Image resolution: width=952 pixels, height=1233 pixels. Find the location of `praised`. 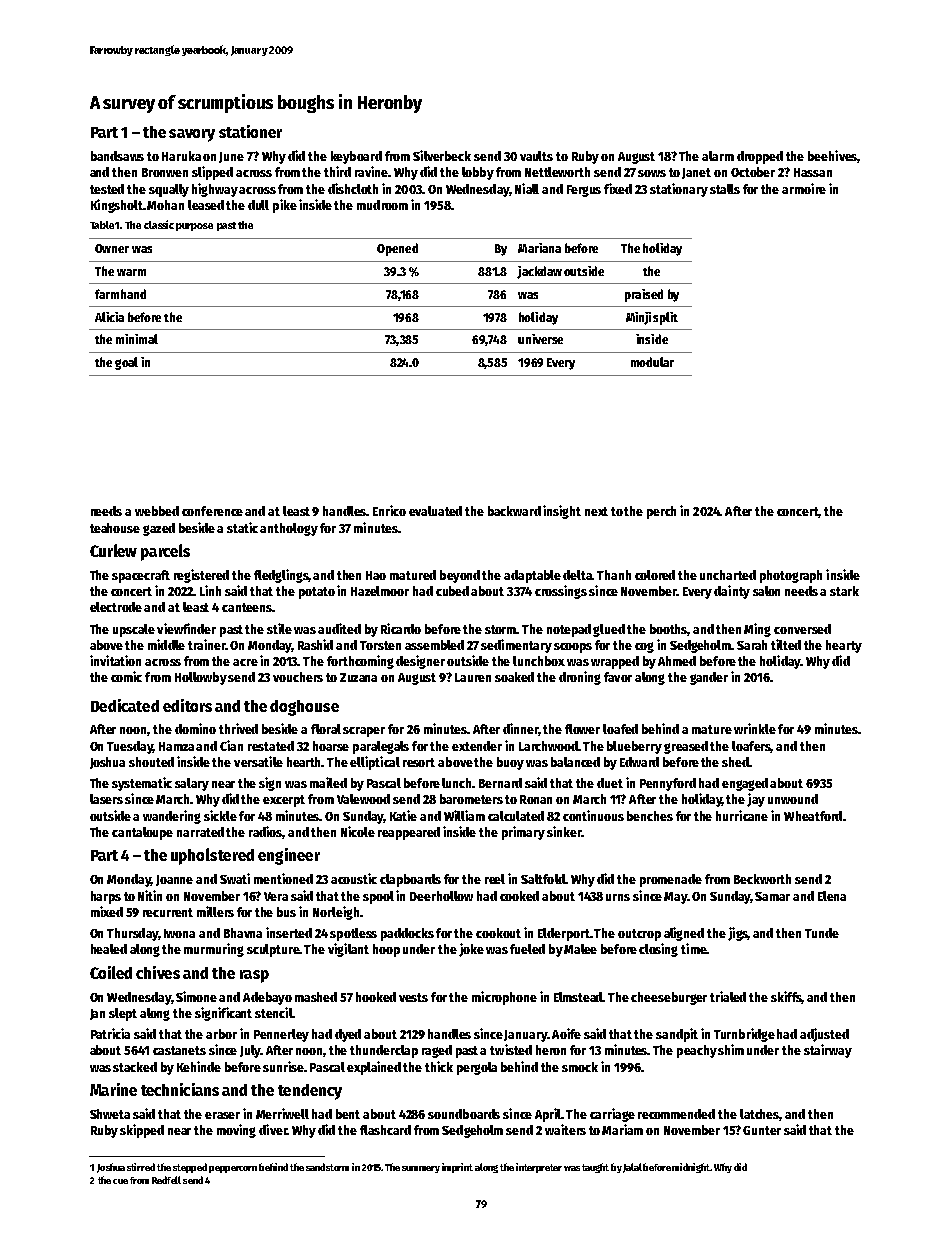

praised is located at coordinates (644, 295).
